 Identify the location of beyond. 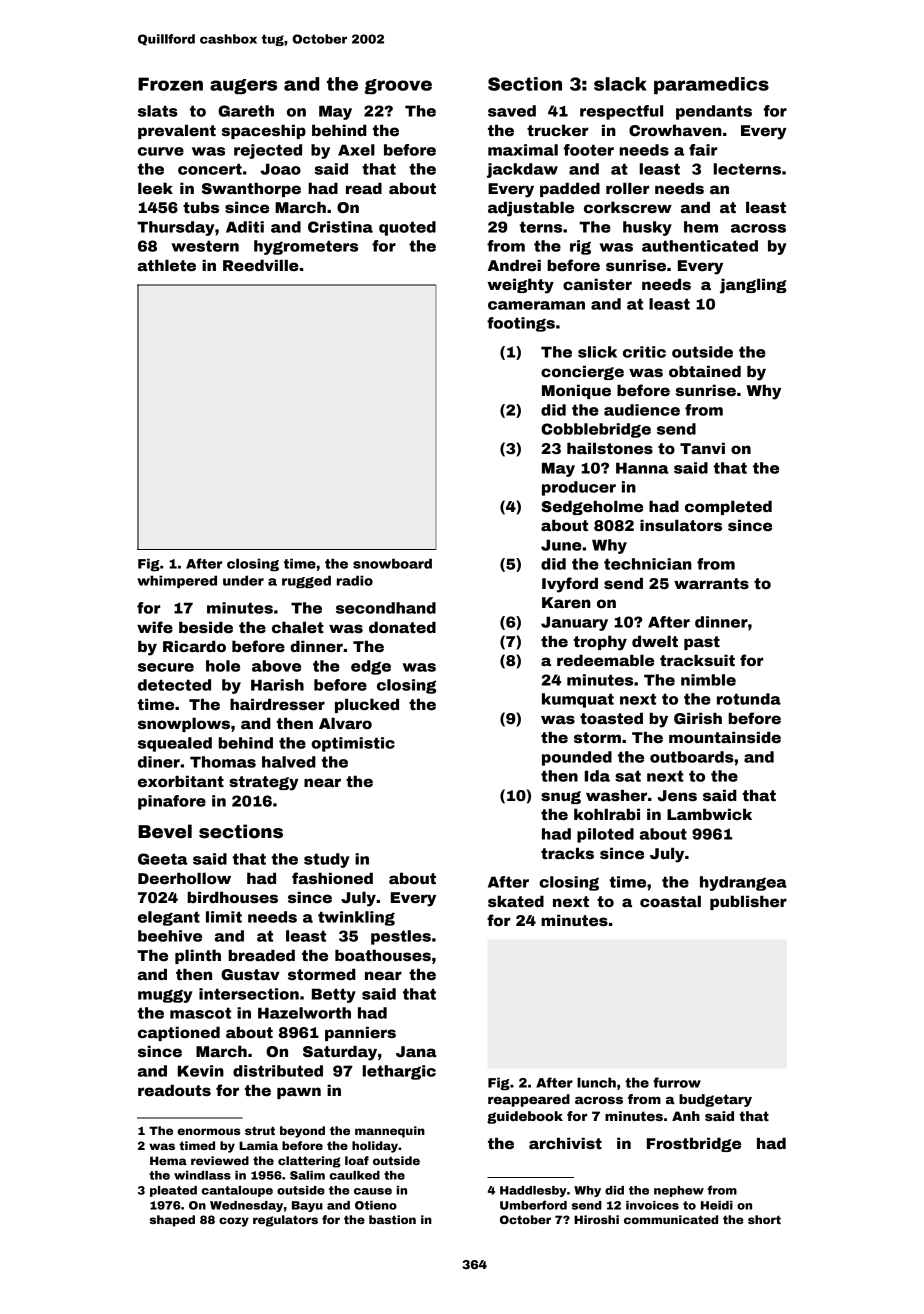
(302, 1132).
